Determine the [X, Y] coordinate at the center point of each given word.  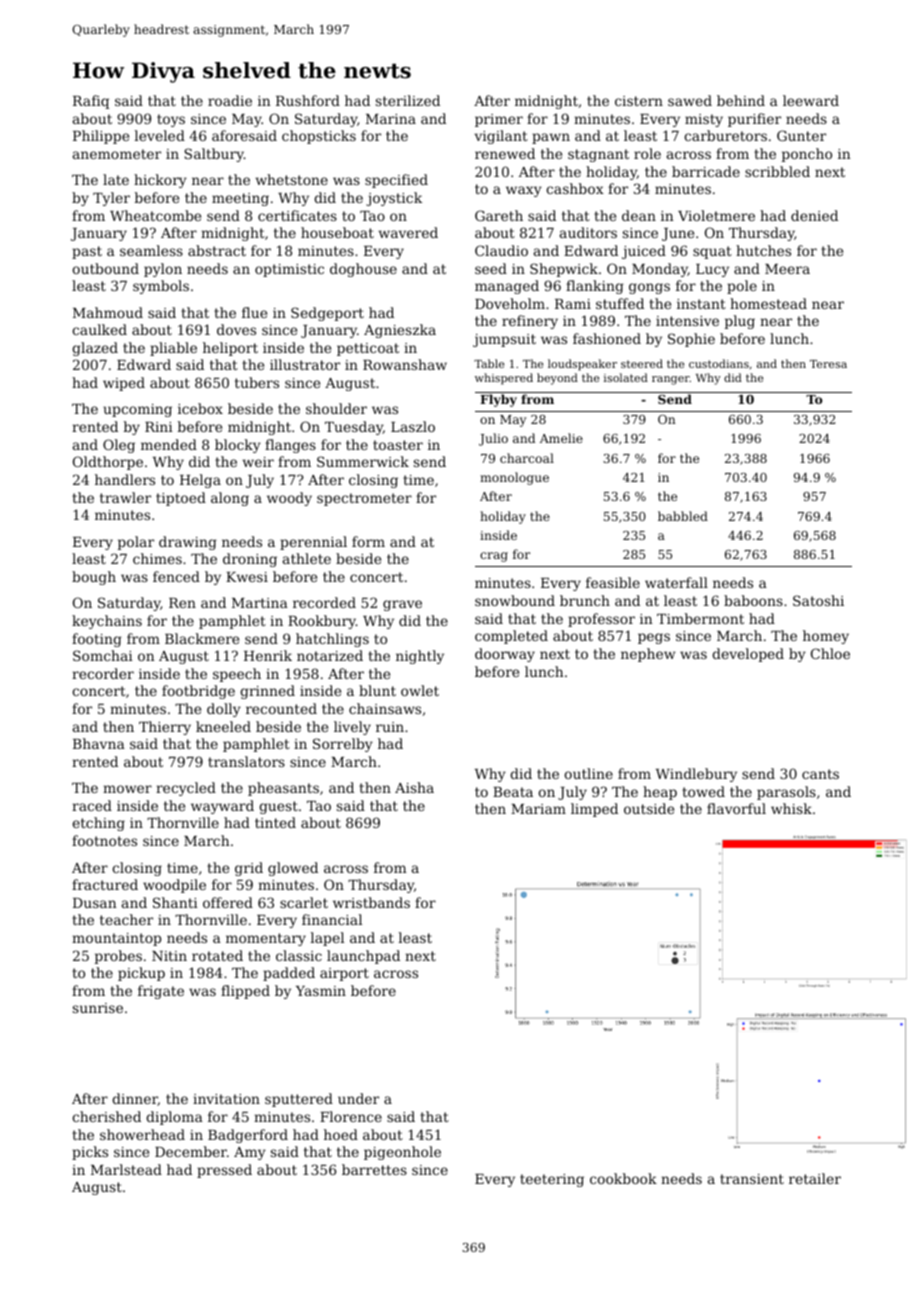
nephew [648, 655]
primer [499, 120]
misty [704, 120]
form [368, 541]
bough [94, 578]
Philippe [101, 137]
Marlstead [126, 1169]
